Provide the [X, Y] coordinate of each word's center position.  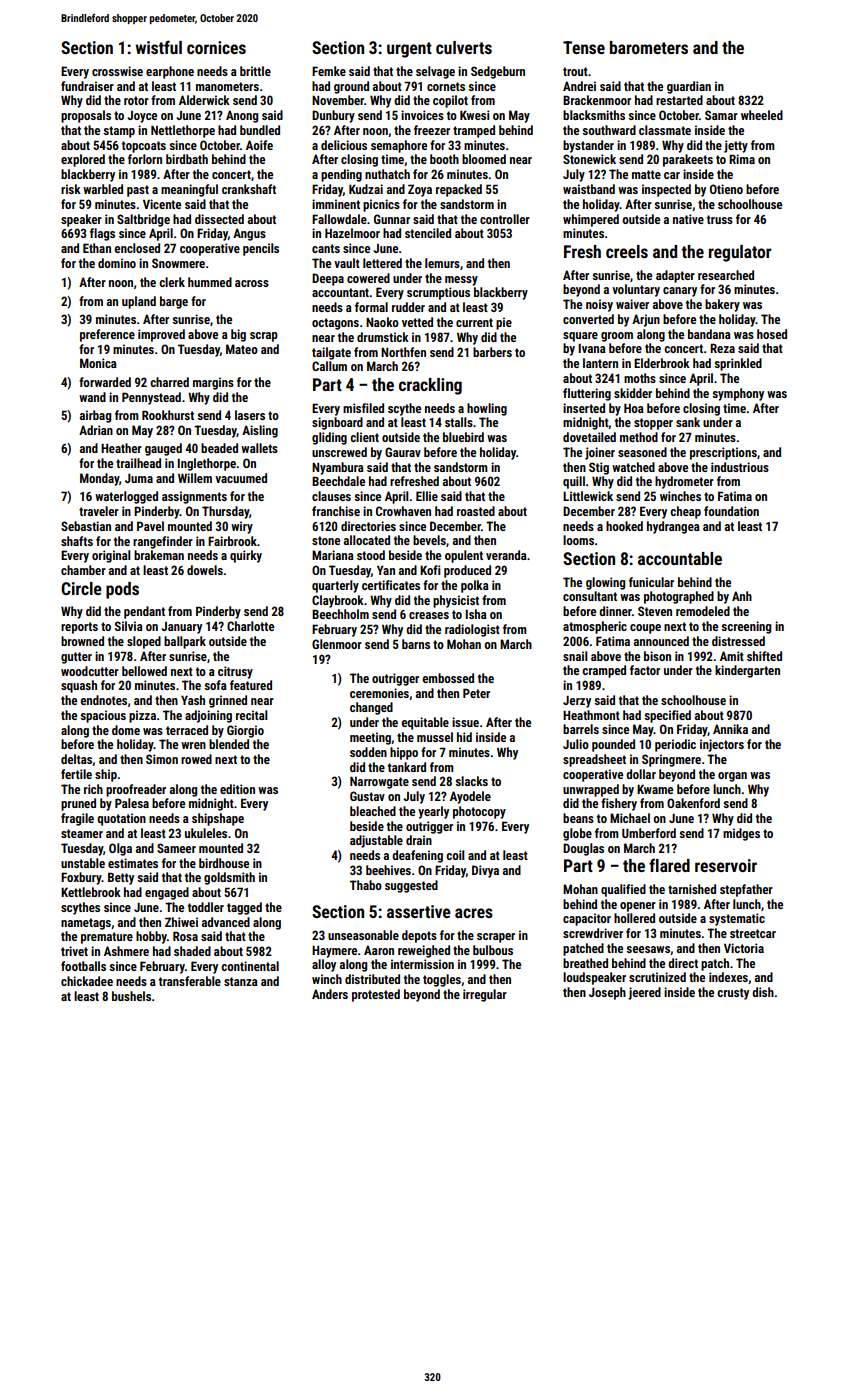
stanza [241, 981]
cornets [446, 86]
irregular [485, 995]
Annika [730, 729]
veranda [506, 555]
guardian [689, 87]
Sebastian [86, 526]
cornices [216, 47]
